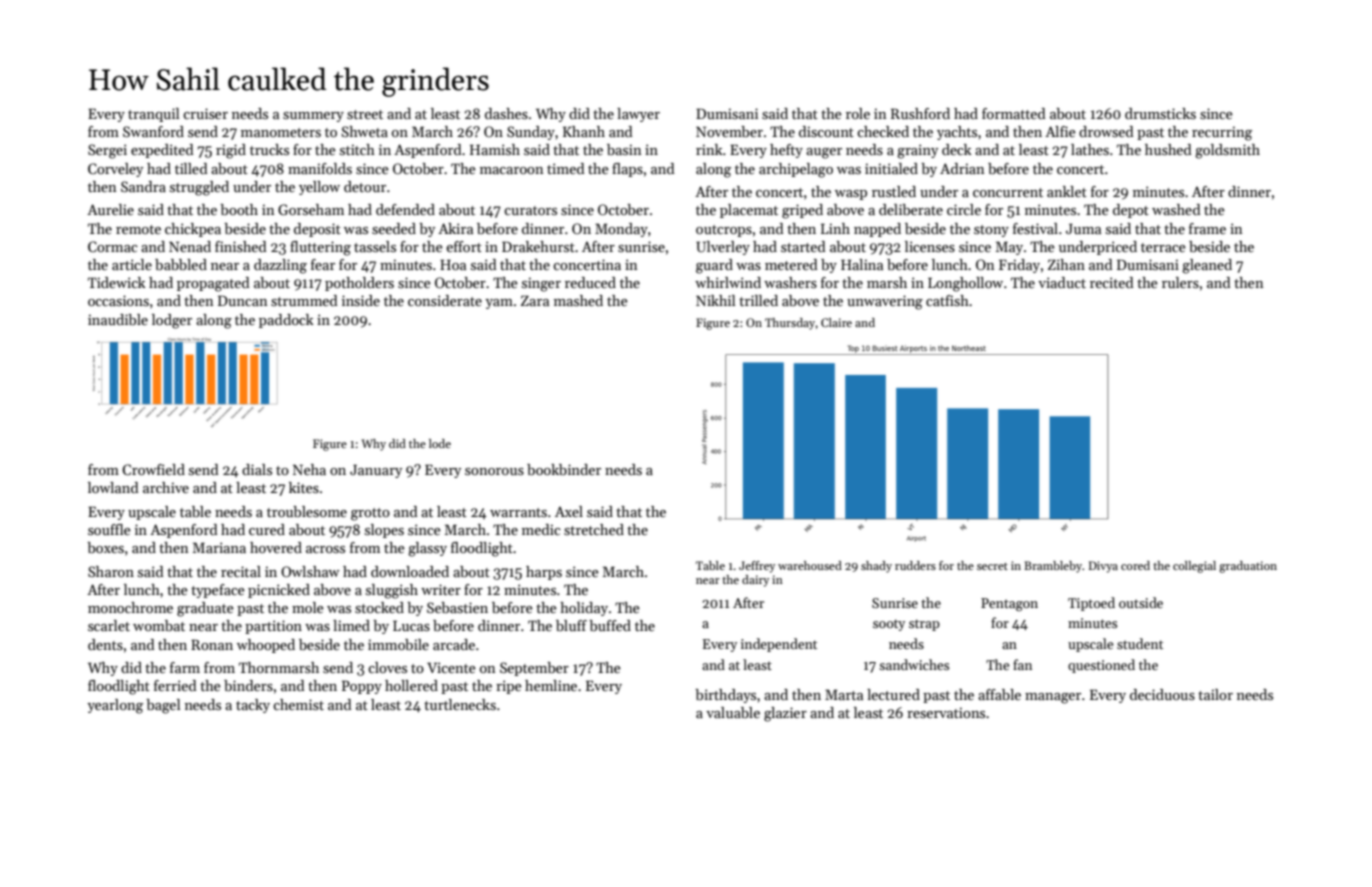 This screenshot has width=1372, height=887. Describe the element at coordinates (962, 168) in the screenshot. I see `Adrian` at that location.
